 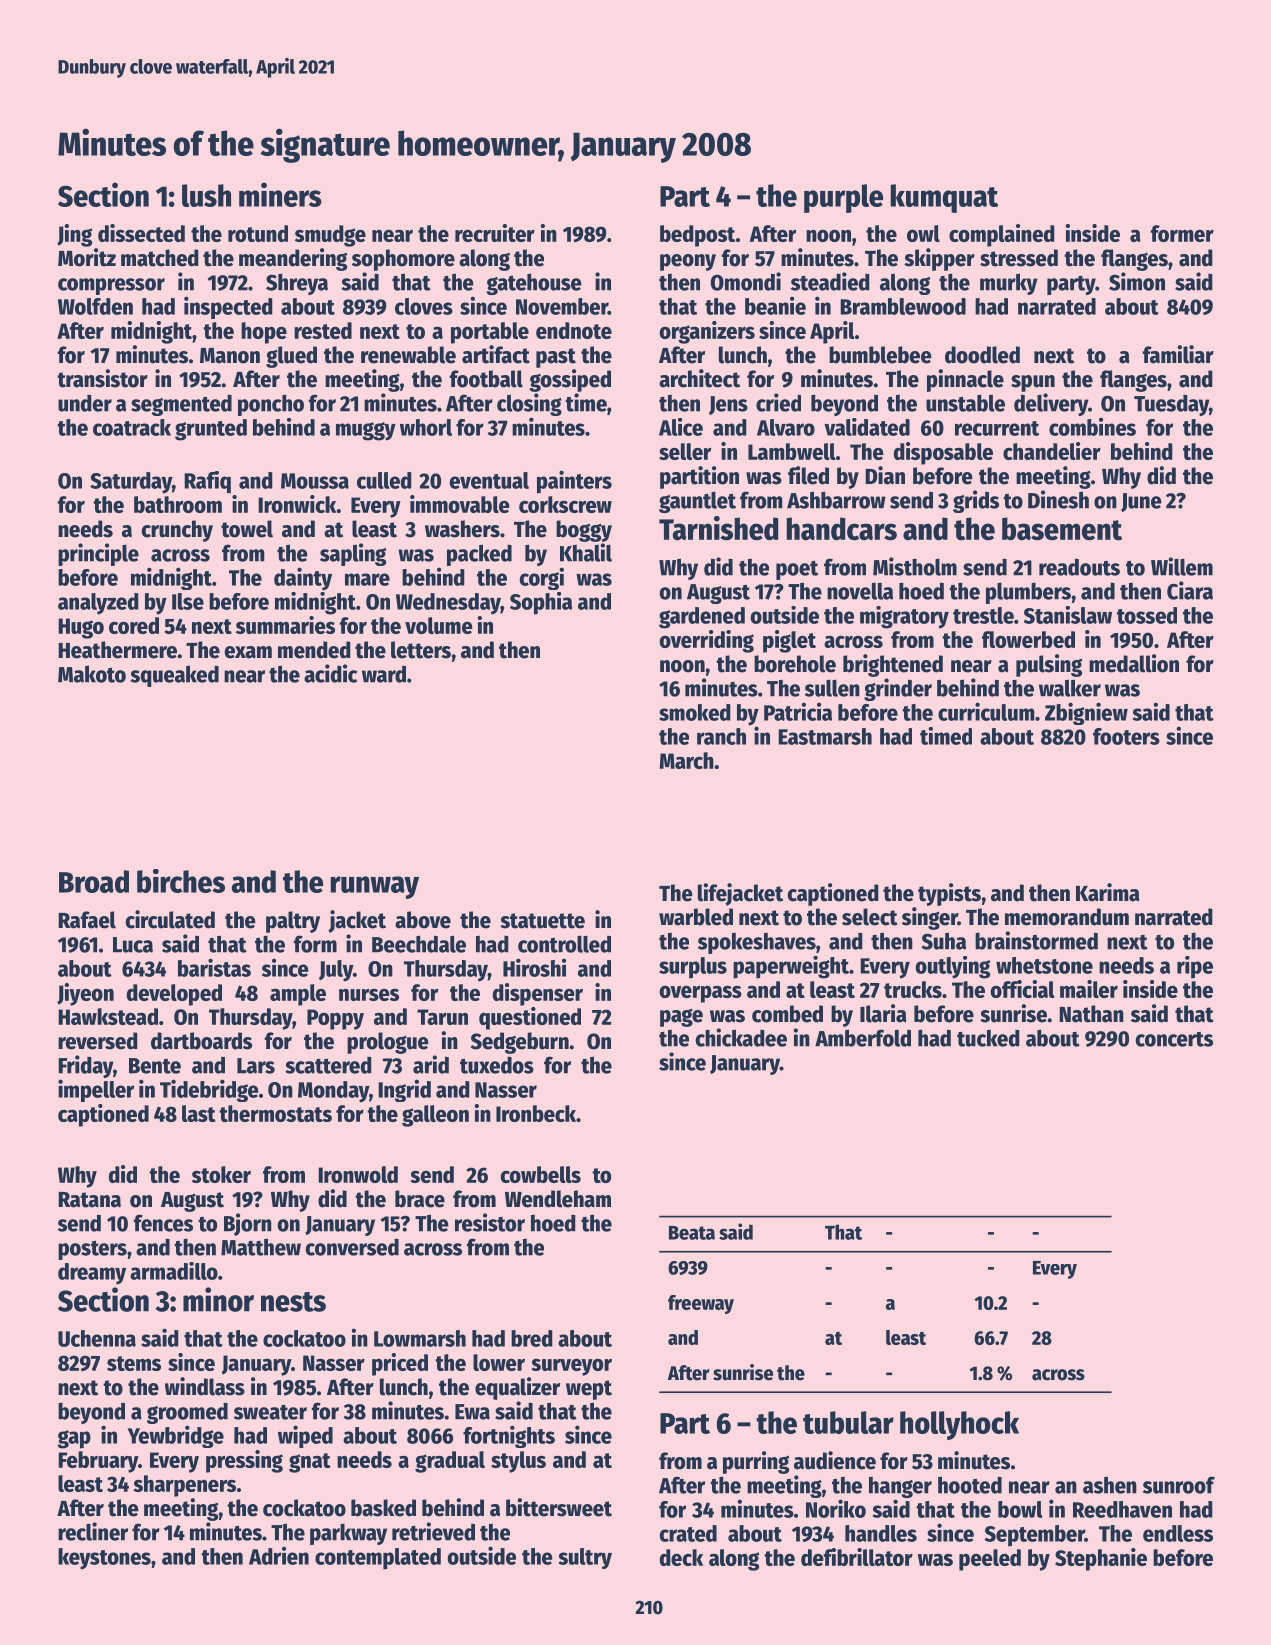 I want to click on familiar, so click(x=1178, y=354).
